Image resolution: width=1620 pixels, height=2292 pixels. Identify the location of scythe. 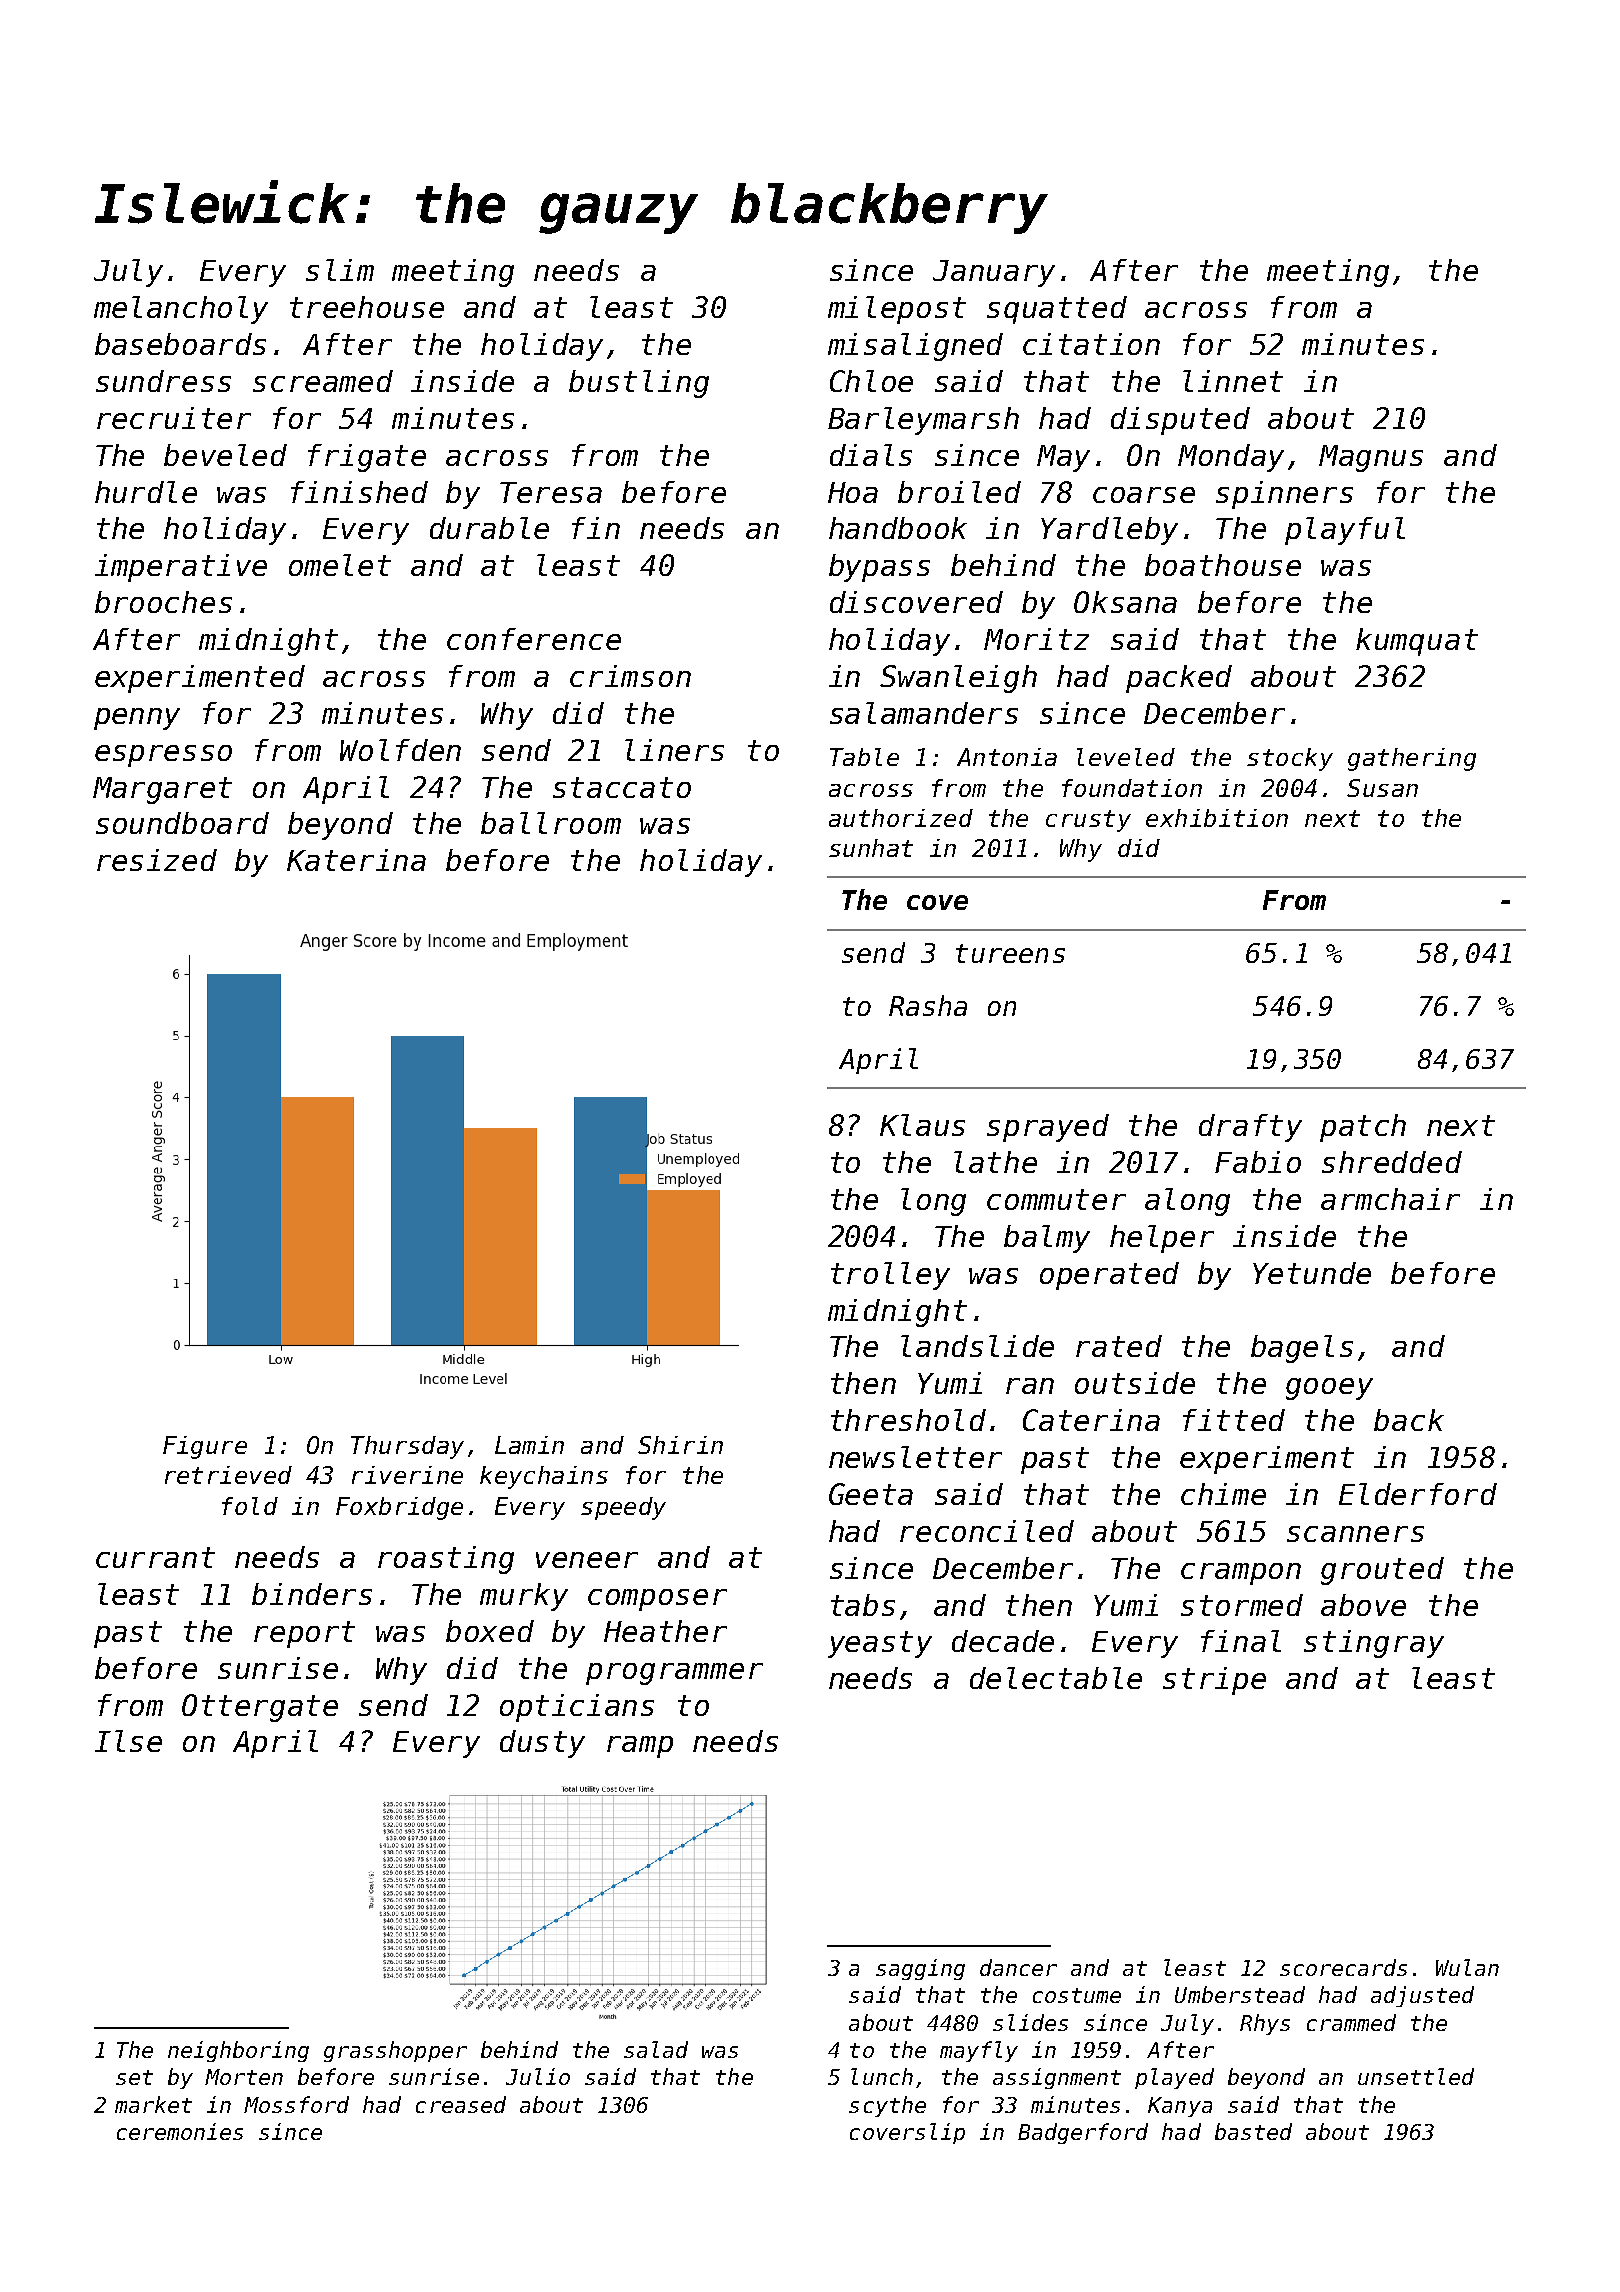
(887, 2106).
